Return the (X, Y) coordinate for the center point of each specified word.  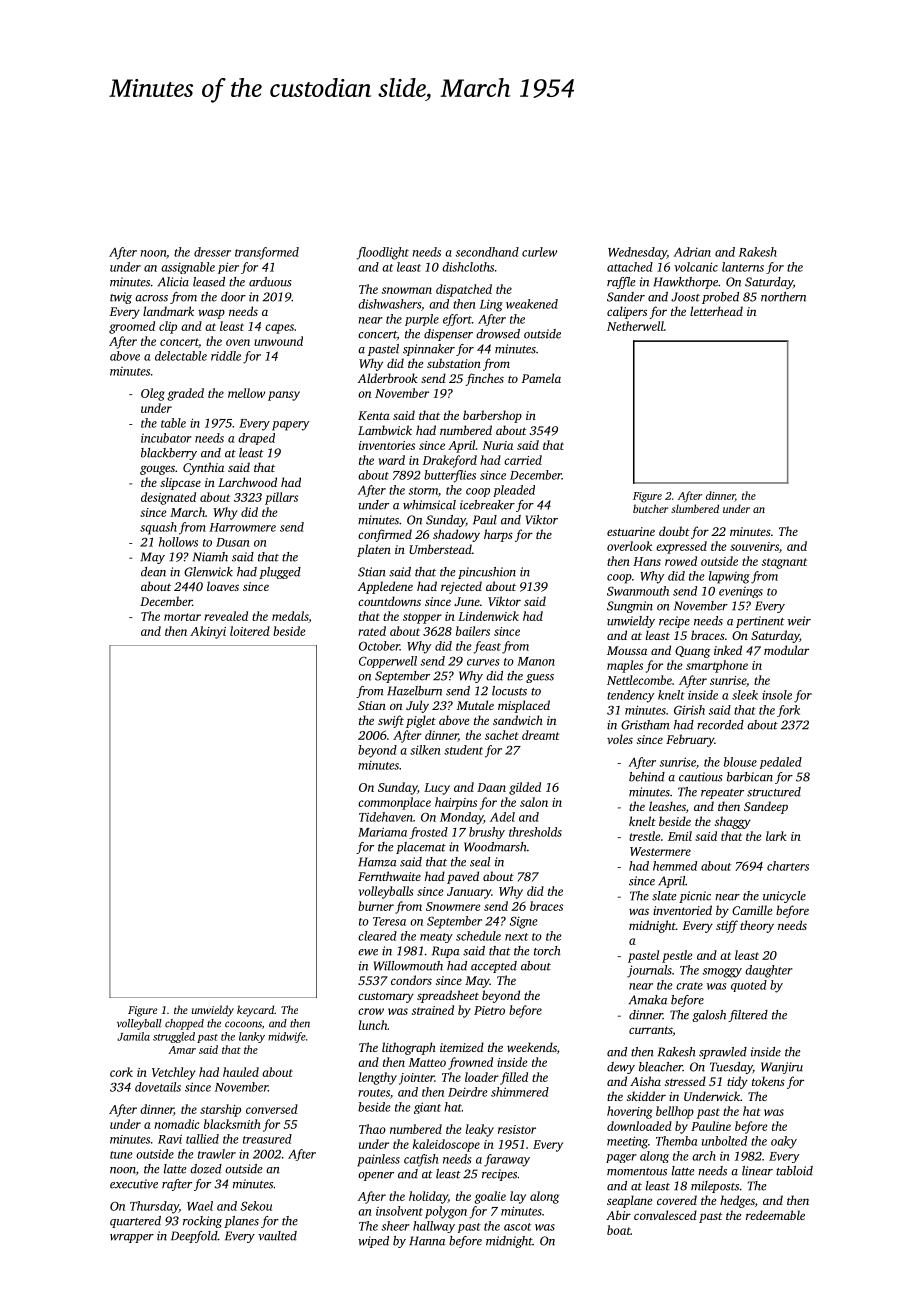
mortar (182, 617)
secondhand (487, 252)
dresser (212, 252)
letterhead (716, 311)
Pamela (541, 378)
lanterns (743, 267)
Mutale (475, 705)
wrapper (132, 1238)
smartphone (717, 666)
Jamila (133, 1036)
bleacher (661, 1067)
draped (256, 439)
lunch (373, 1025)
